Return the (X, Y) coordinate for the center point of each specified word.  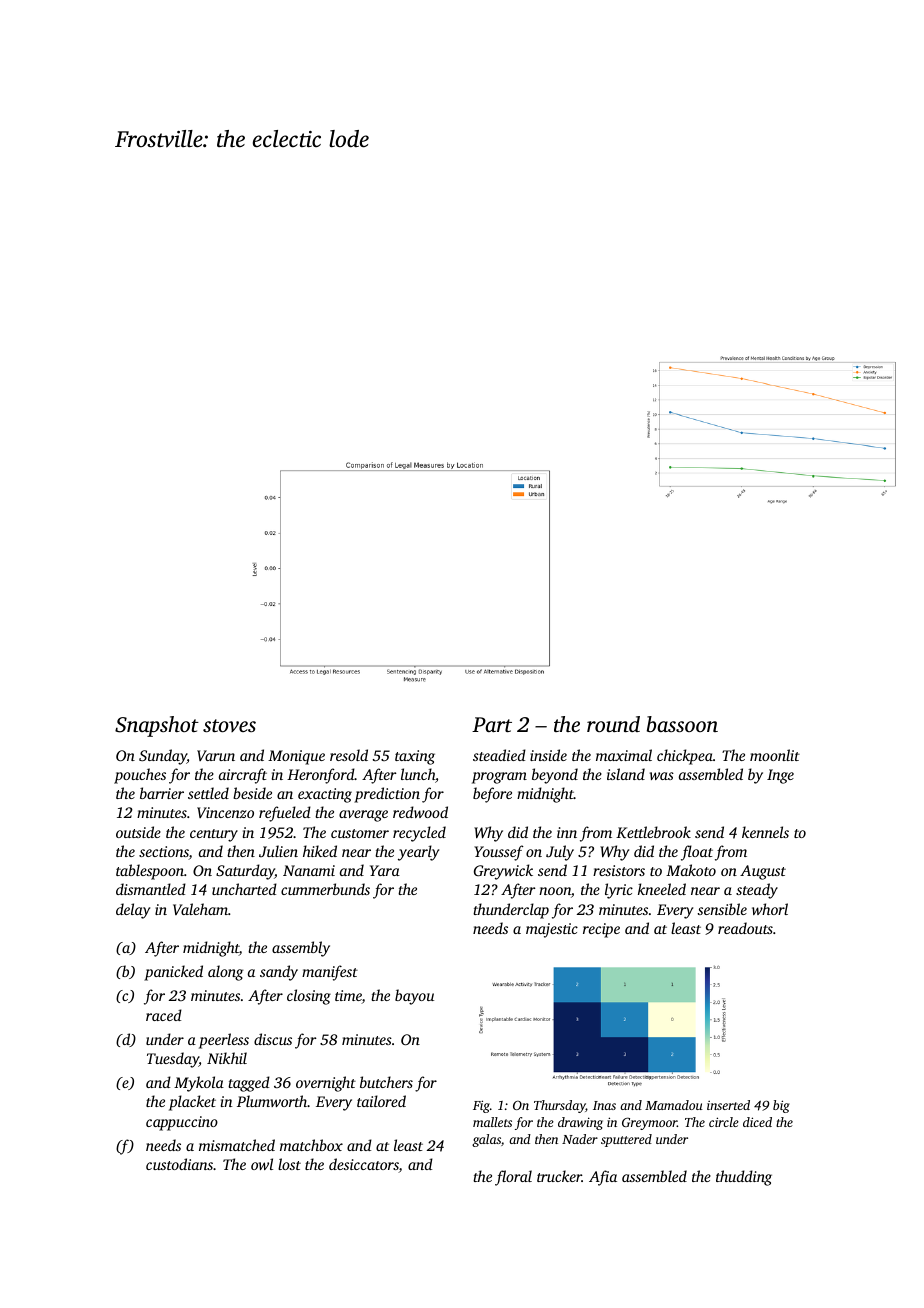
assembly (301, 949)
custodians (179, 1164)
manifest (330, 973)
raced (164, 1015)
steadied (499, 755)
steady (757, 891)
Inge (780, 776)
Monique (296, 757)
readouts (745, 928)
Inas (604, 1105)
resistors (619, 870)
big (781, 1106)
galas (486, 1140)
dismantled (151, 889)
